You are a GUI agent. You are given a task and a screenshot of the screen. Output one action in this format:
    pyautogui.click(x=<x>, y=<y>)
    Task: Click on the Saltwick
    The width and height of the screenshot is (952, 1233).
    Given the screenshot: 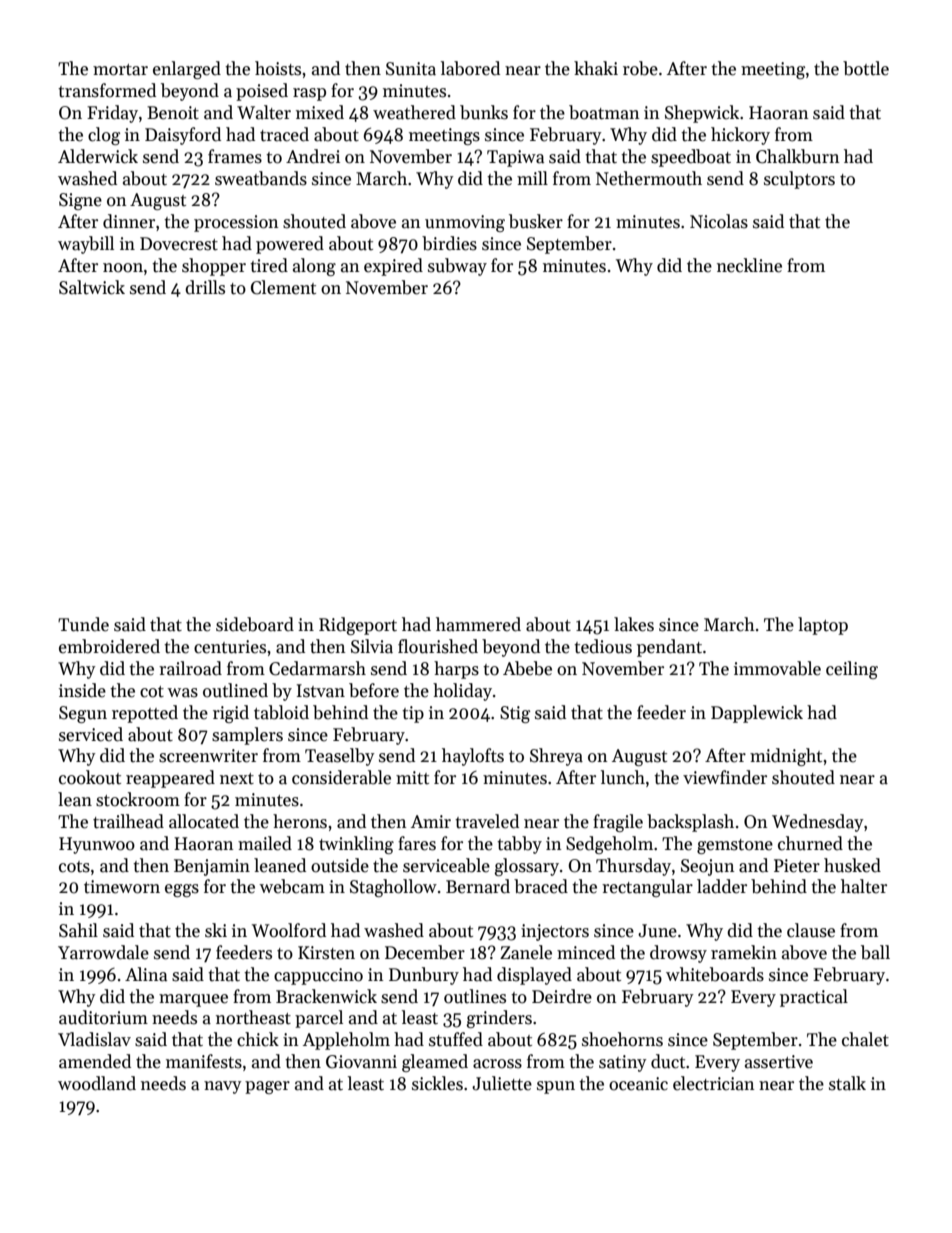 What is the action you would take?
    pyautogui.click(x=92, y=287)
